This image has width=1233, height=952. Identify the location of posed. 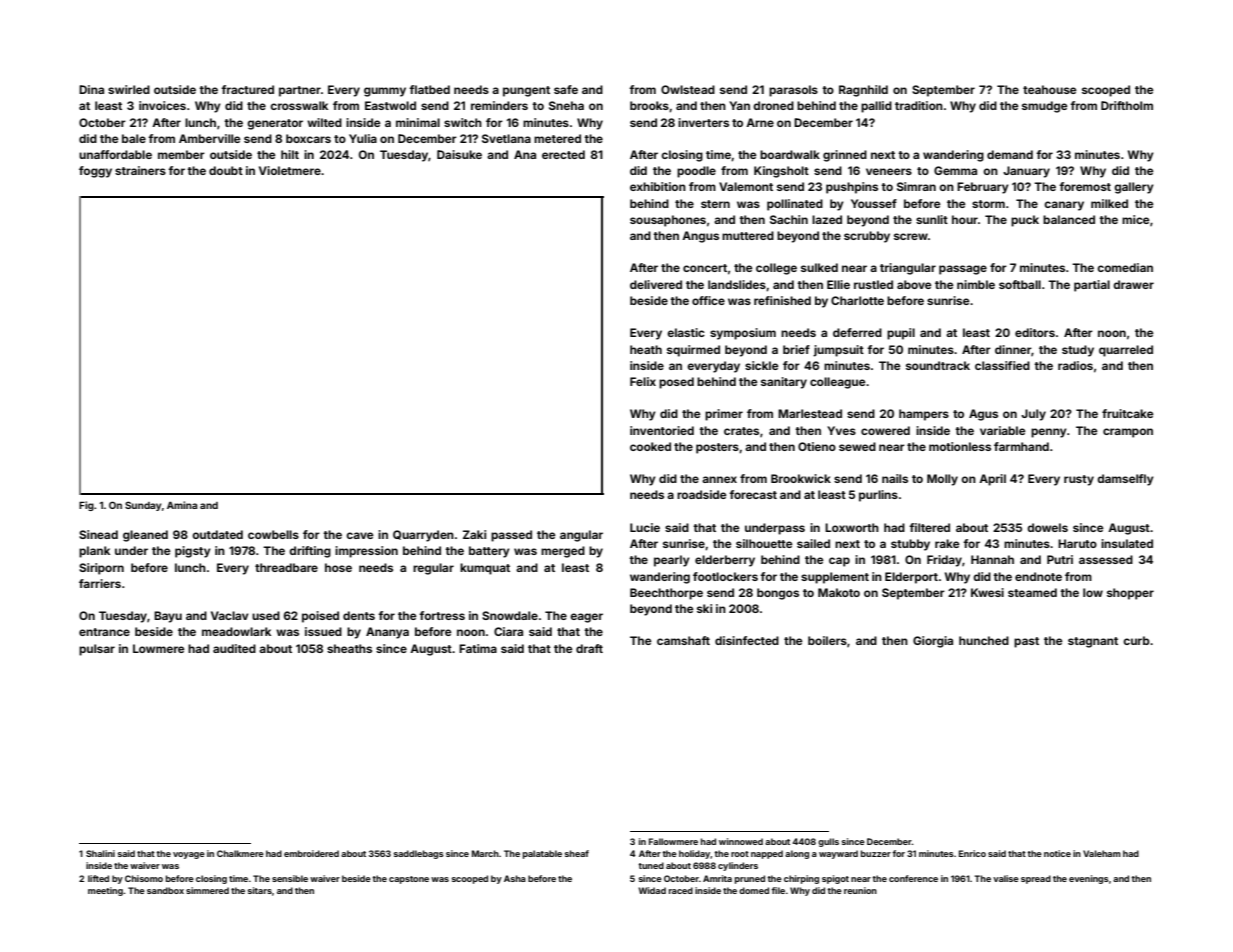
(676, 383).
